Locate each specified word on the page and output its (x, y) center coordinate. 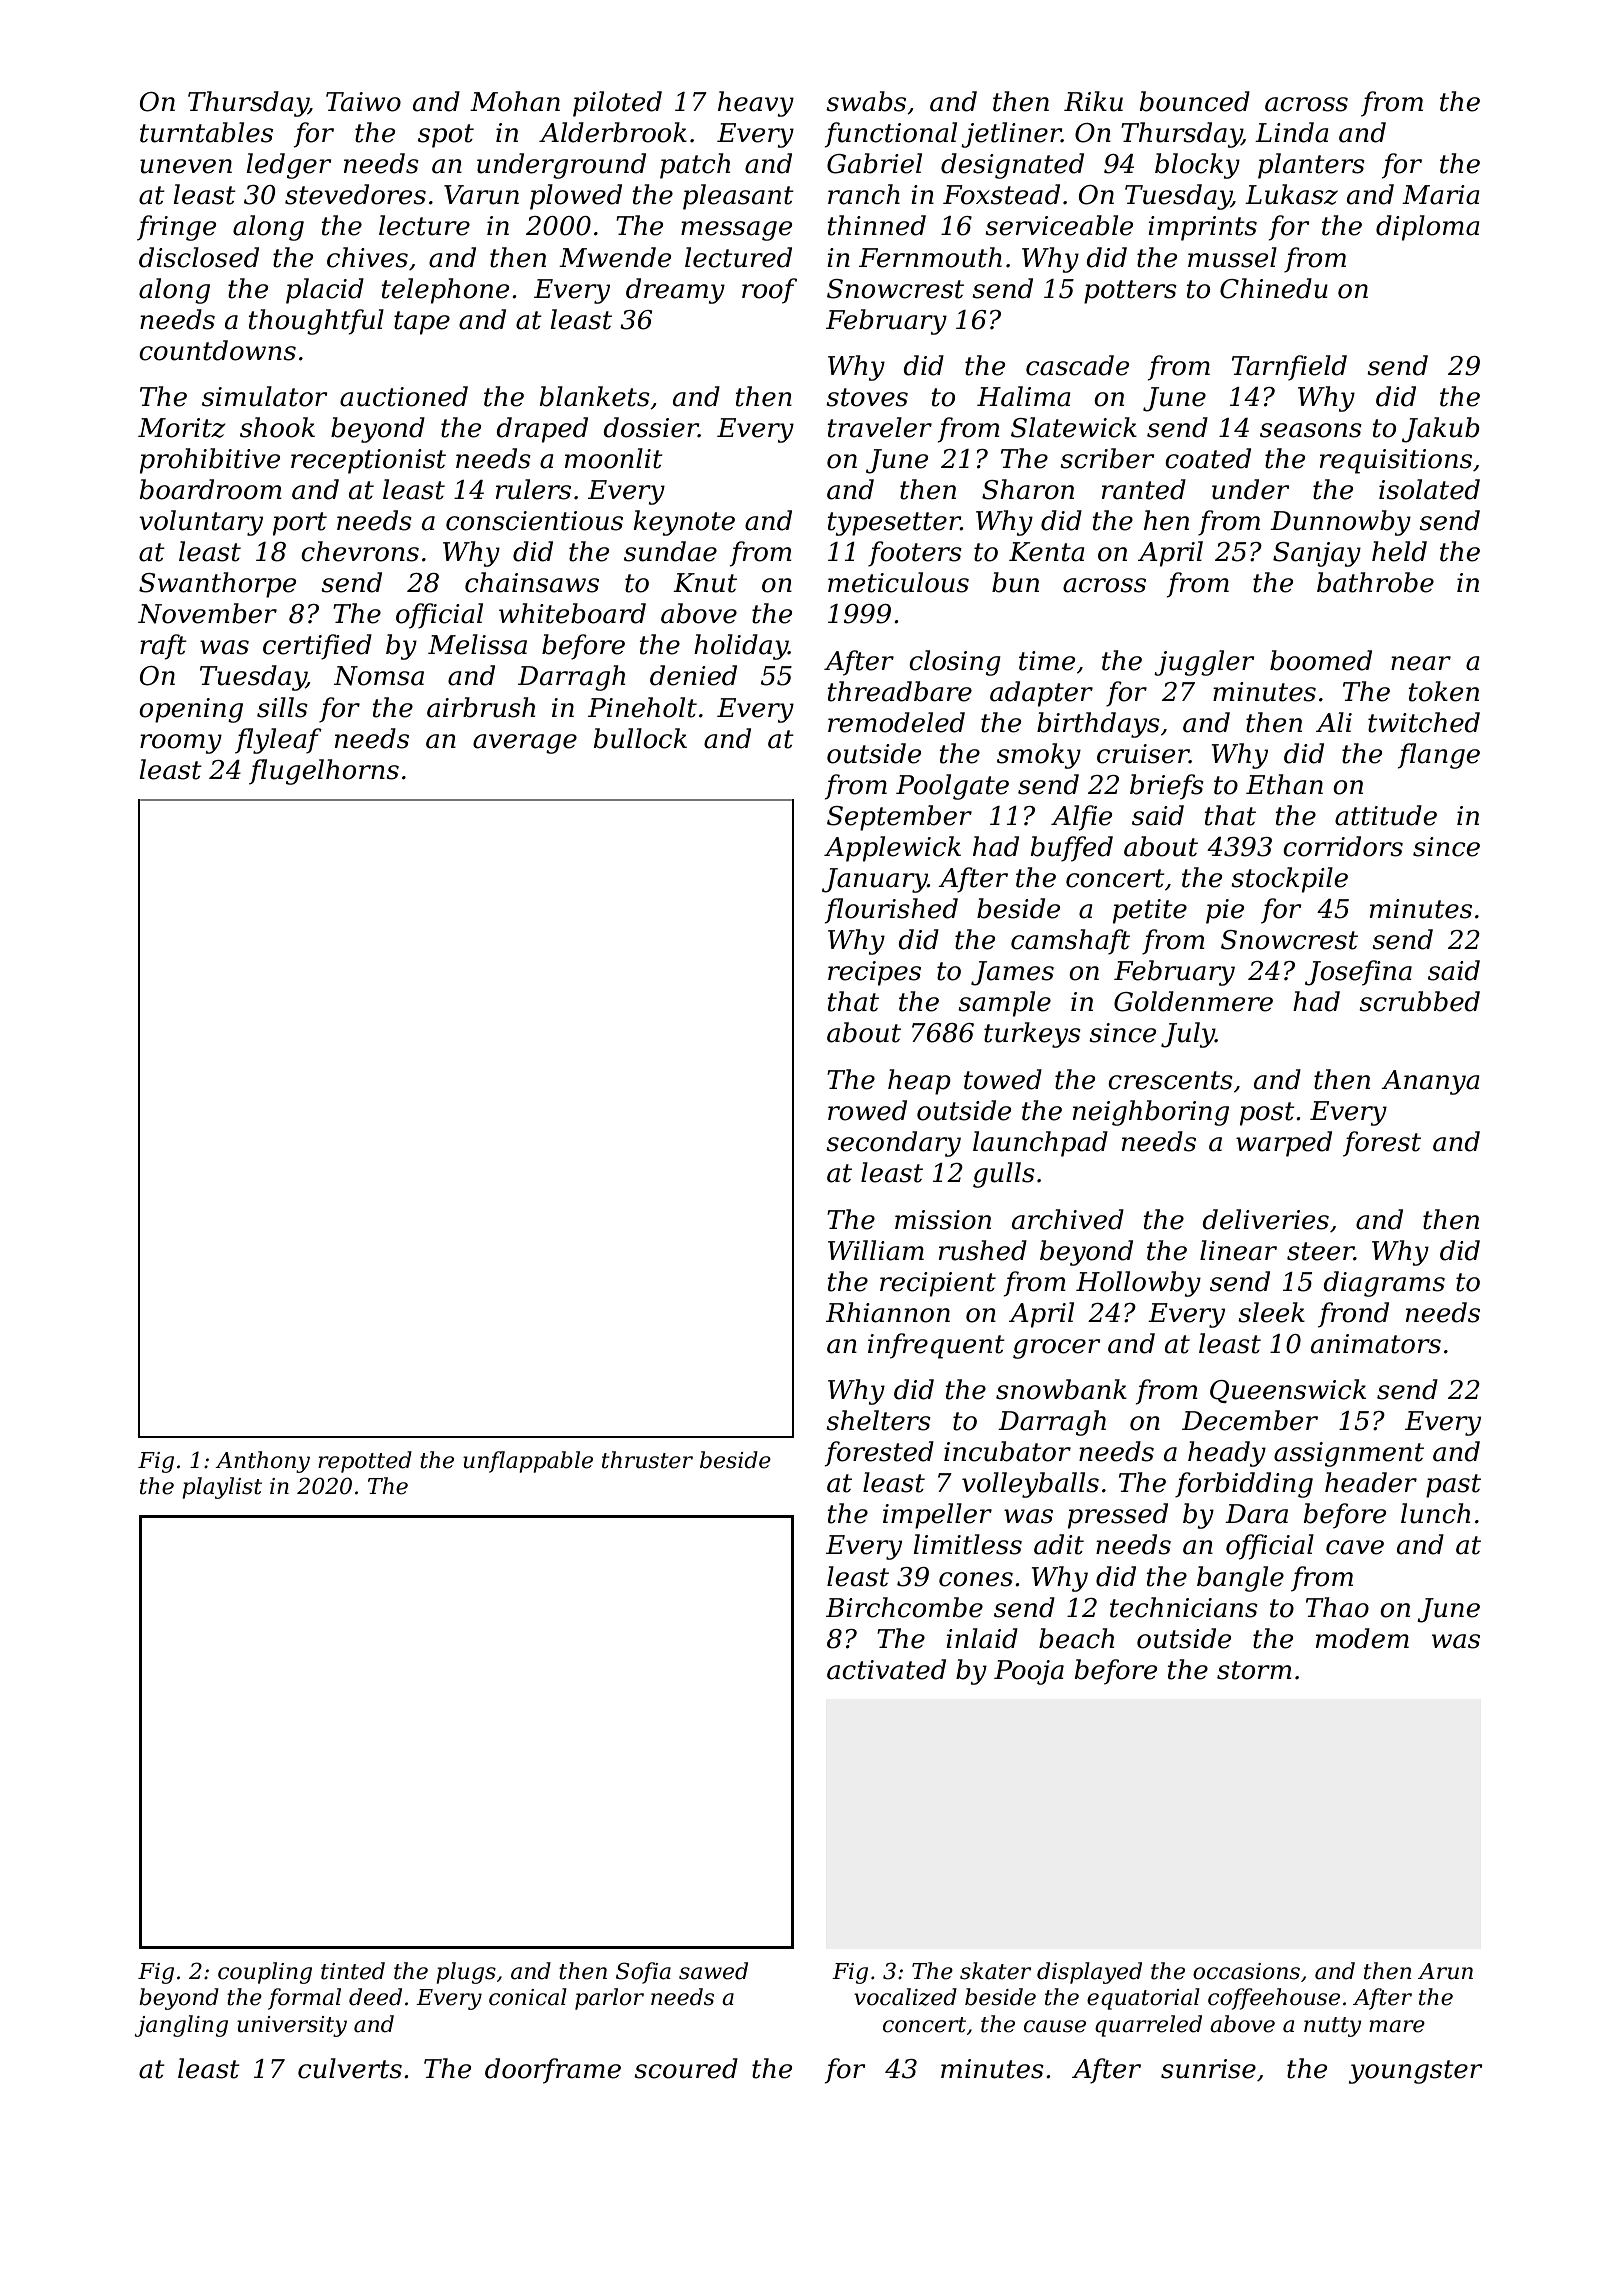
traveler (880, 427)
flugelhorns (324, 772)
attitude (1386, 815)
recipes (874, 973)
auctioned (404, 396)
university (292, 2026)
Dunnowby (1340, 523)
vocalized (905, 1997)
